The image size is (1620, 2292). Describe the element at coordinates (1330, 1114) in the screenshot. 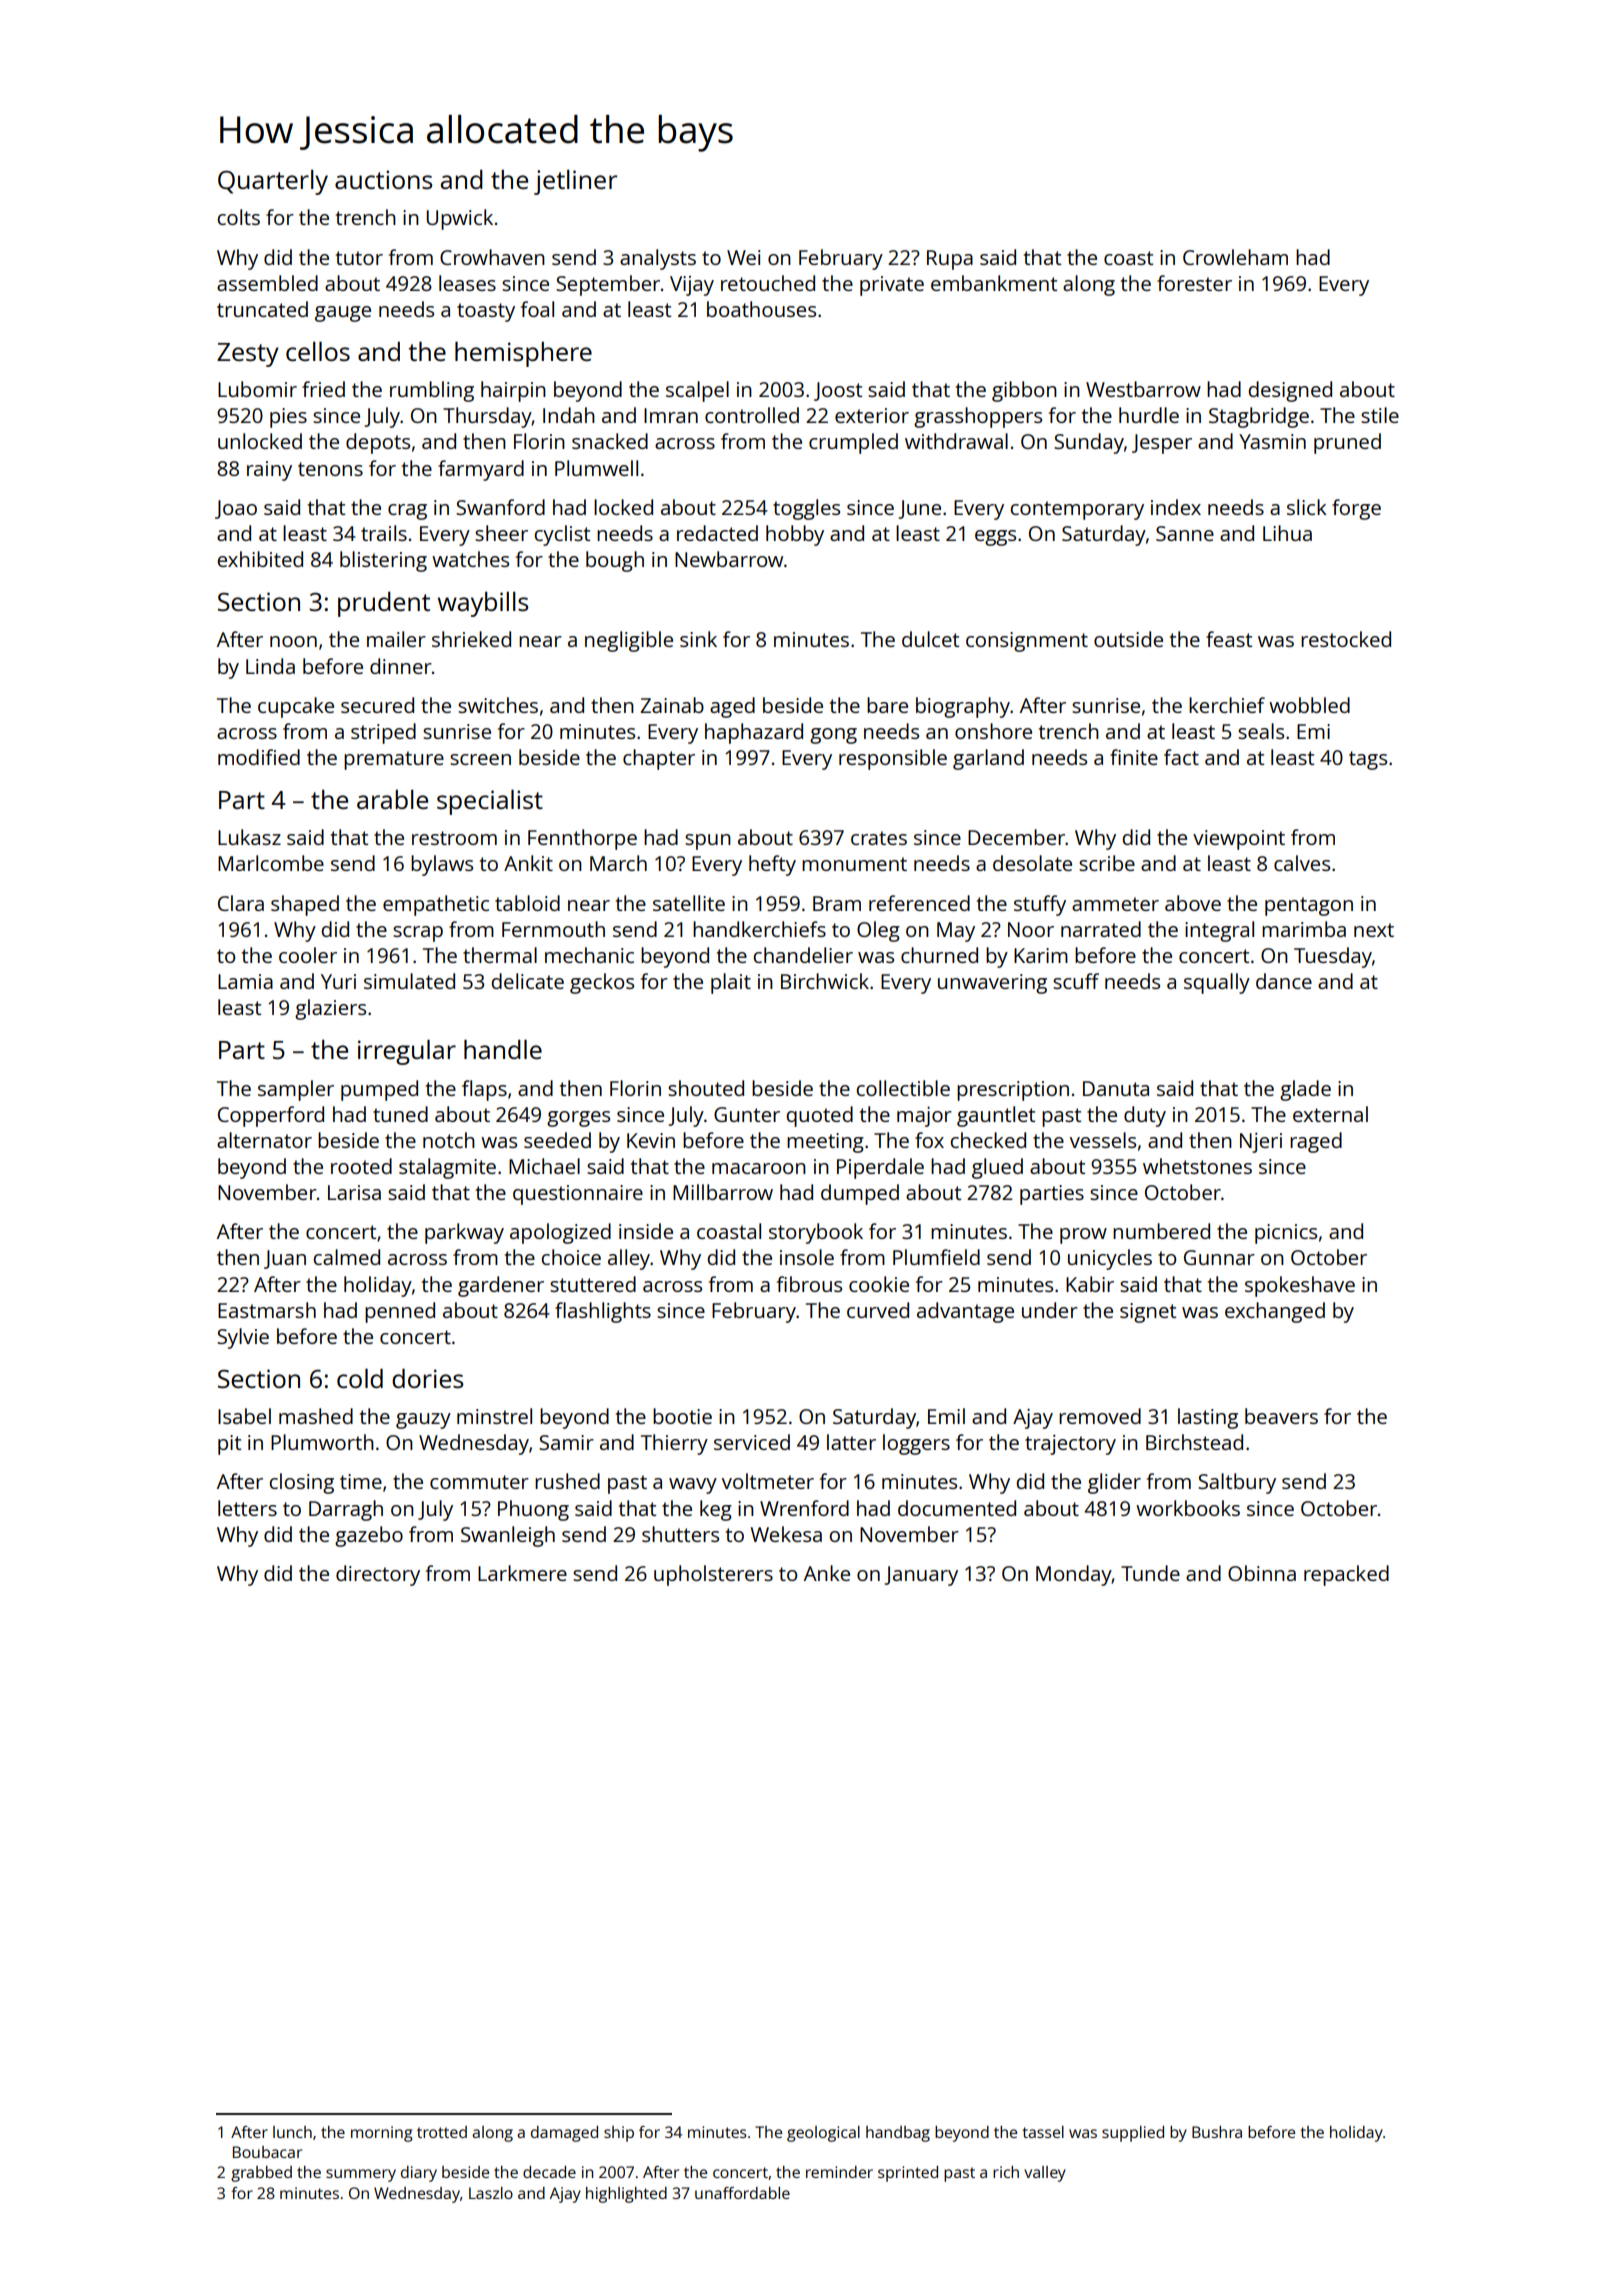

I see `external` at that location.
